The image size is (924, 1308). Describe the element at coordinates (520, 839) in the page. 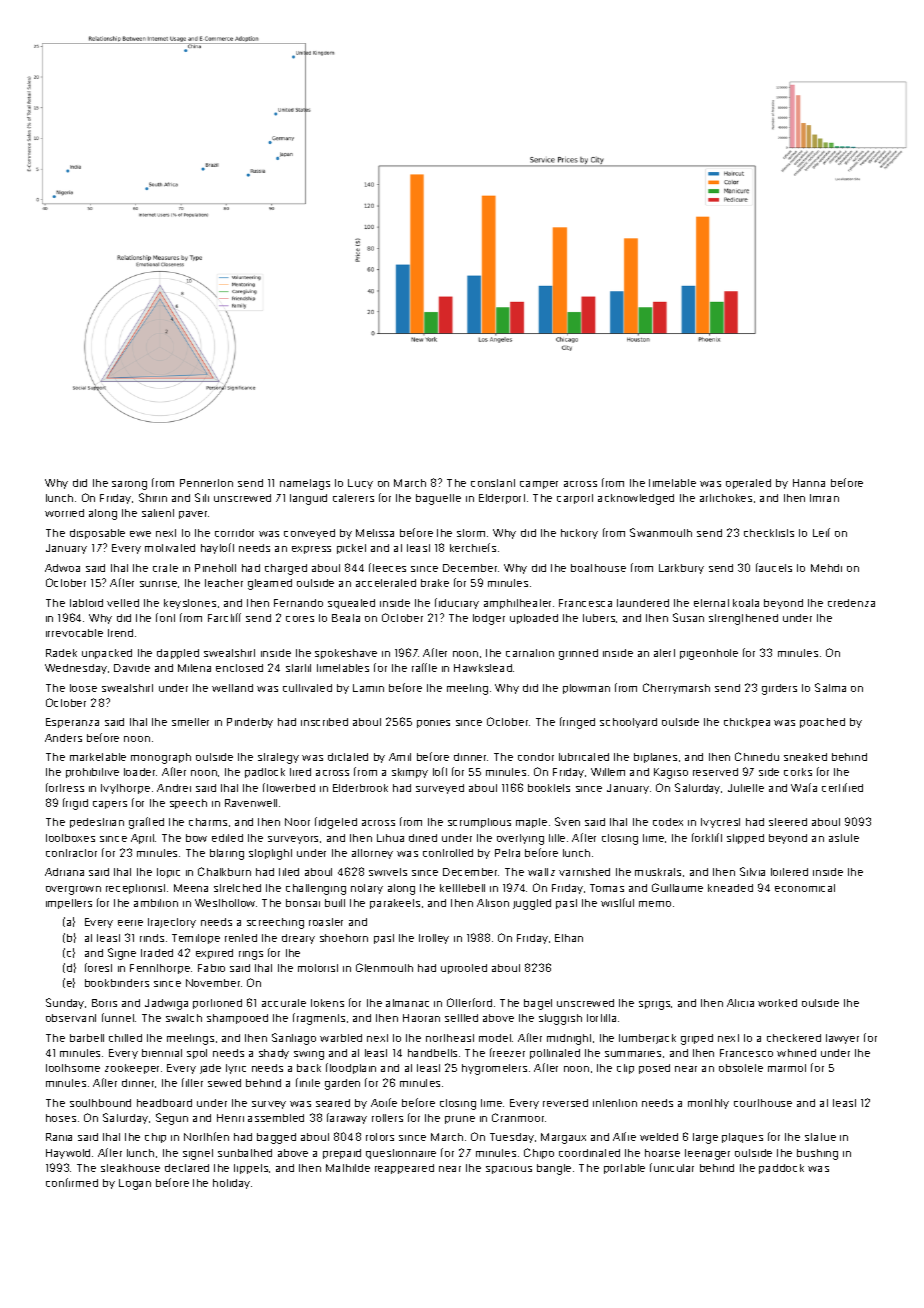

I see `overlying` at that location.
